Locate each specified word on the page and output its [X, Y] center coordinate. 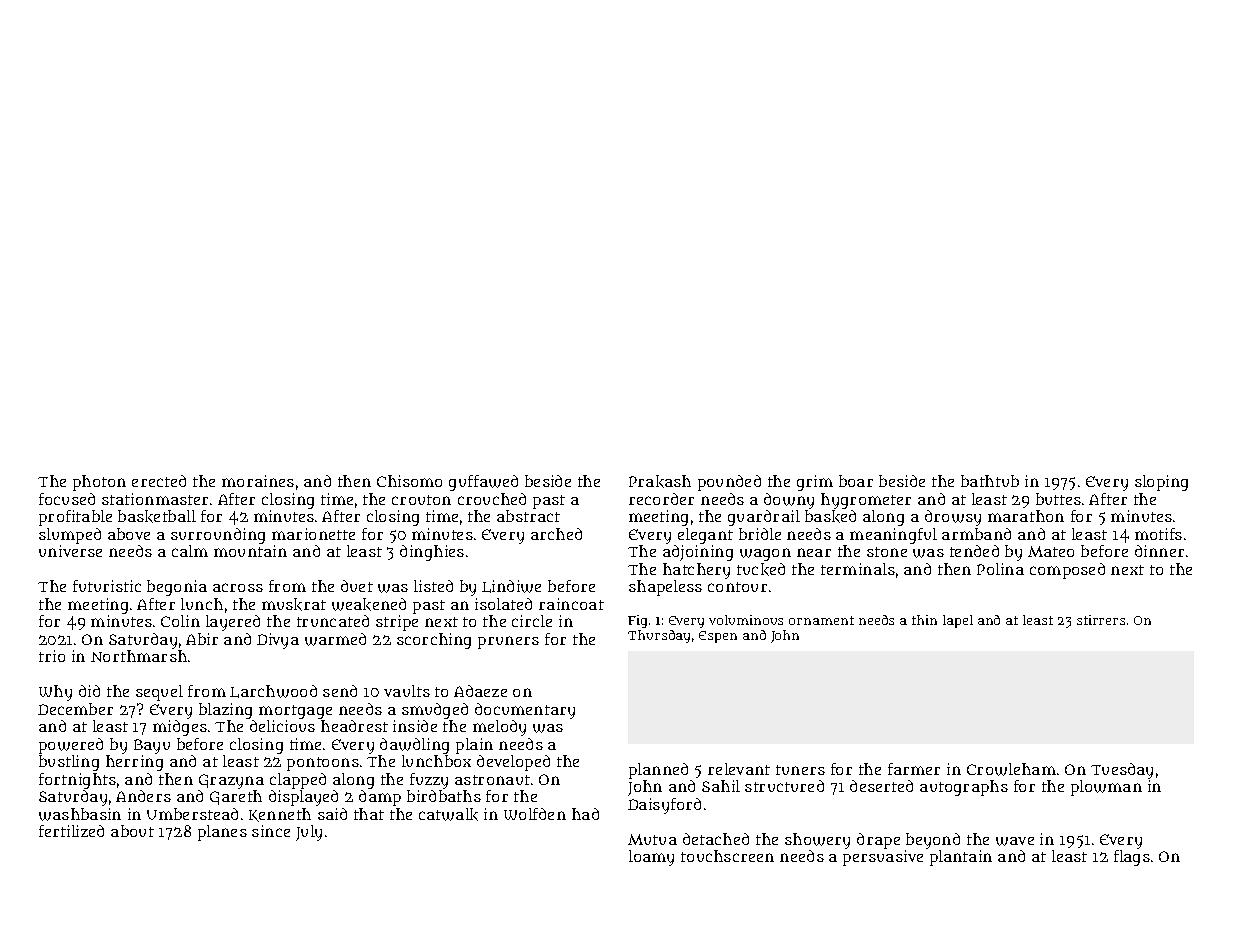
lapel [958, 621]
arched [556, 534]
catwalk [448, 814]
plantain [961, 858]
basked [830, 516]
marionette [313, 534]
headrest [354, 726]
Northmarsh [139, 656]
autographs [964, 788]
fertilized [71, 831]
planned [658, 771]
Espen [718, 637]
